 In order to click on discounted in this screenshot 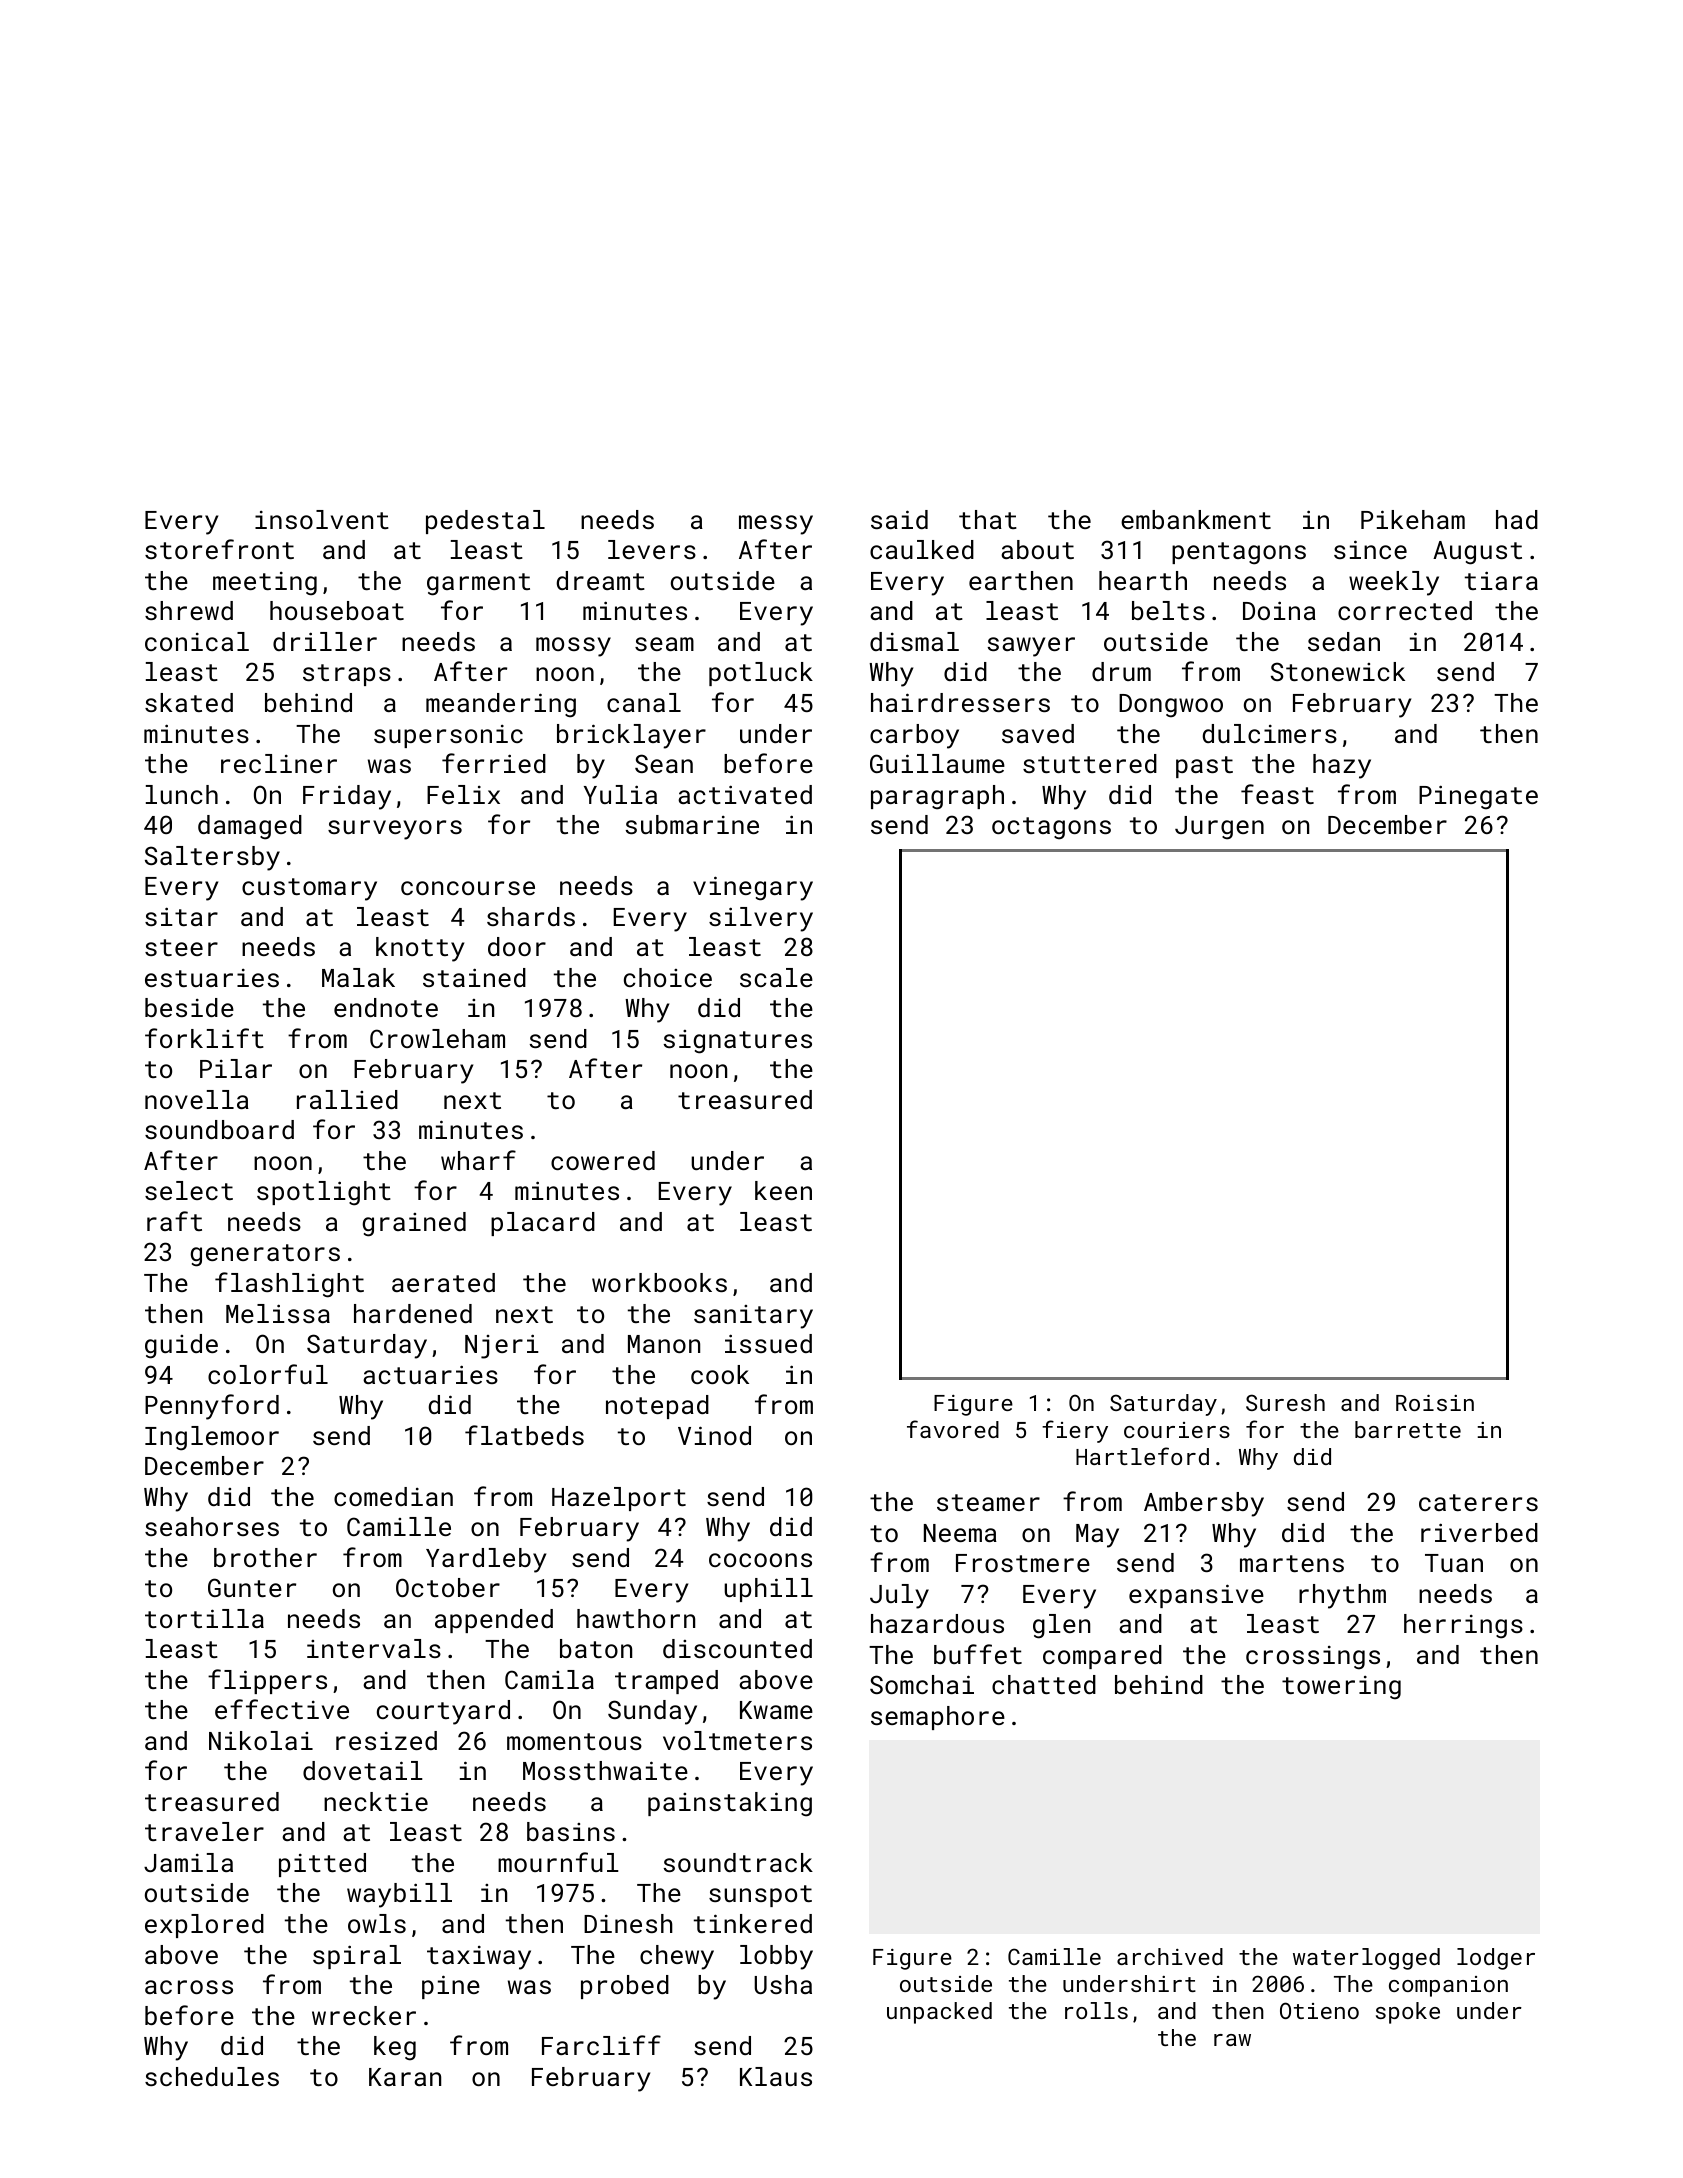, I will do `click(737, 1648)`.
